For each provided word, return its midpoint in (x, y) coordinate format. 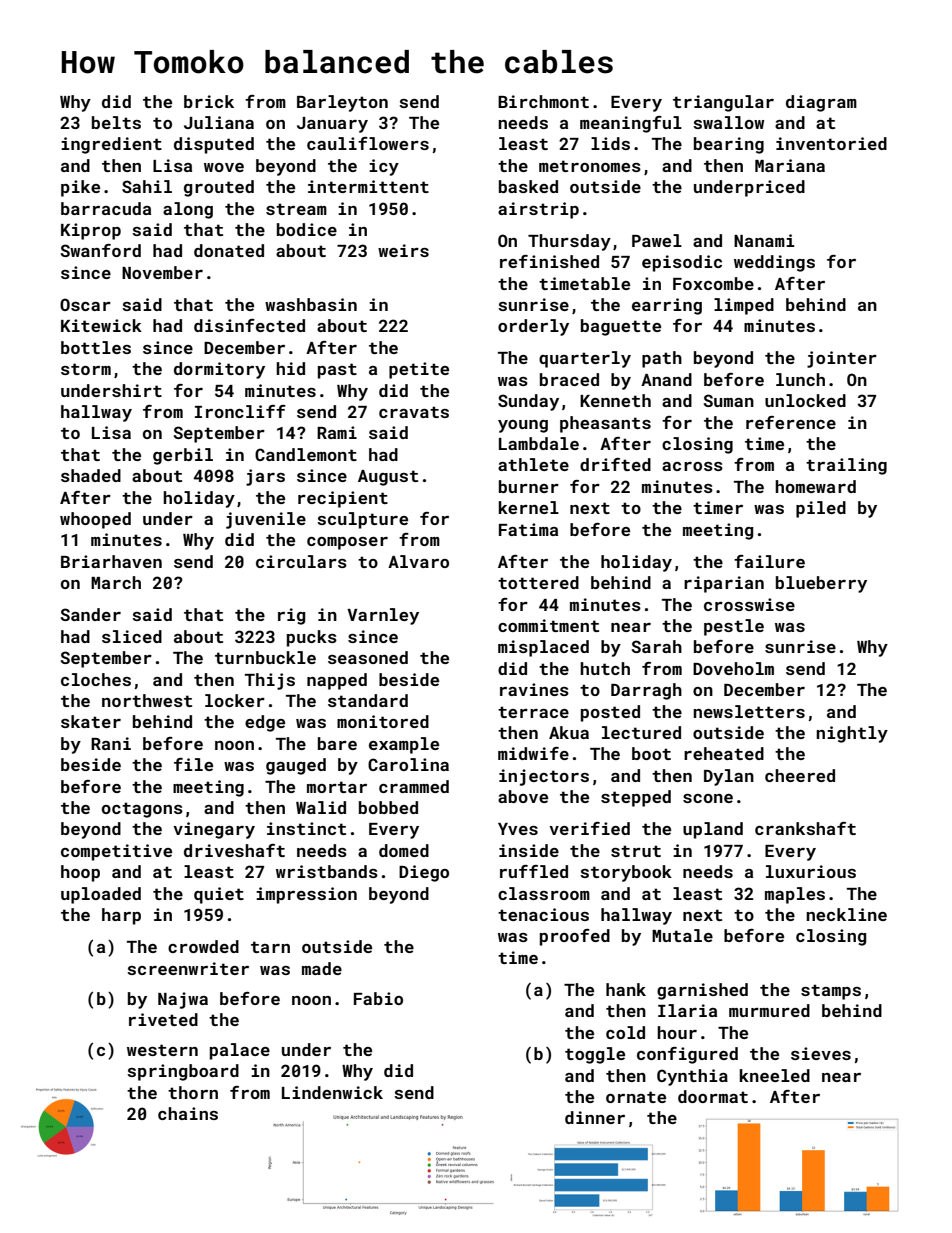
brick (209, 101)
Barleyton (342, 103)
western (162, 1050)
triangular (723, 103)
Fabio (378, 998)
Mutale (682, 935)
